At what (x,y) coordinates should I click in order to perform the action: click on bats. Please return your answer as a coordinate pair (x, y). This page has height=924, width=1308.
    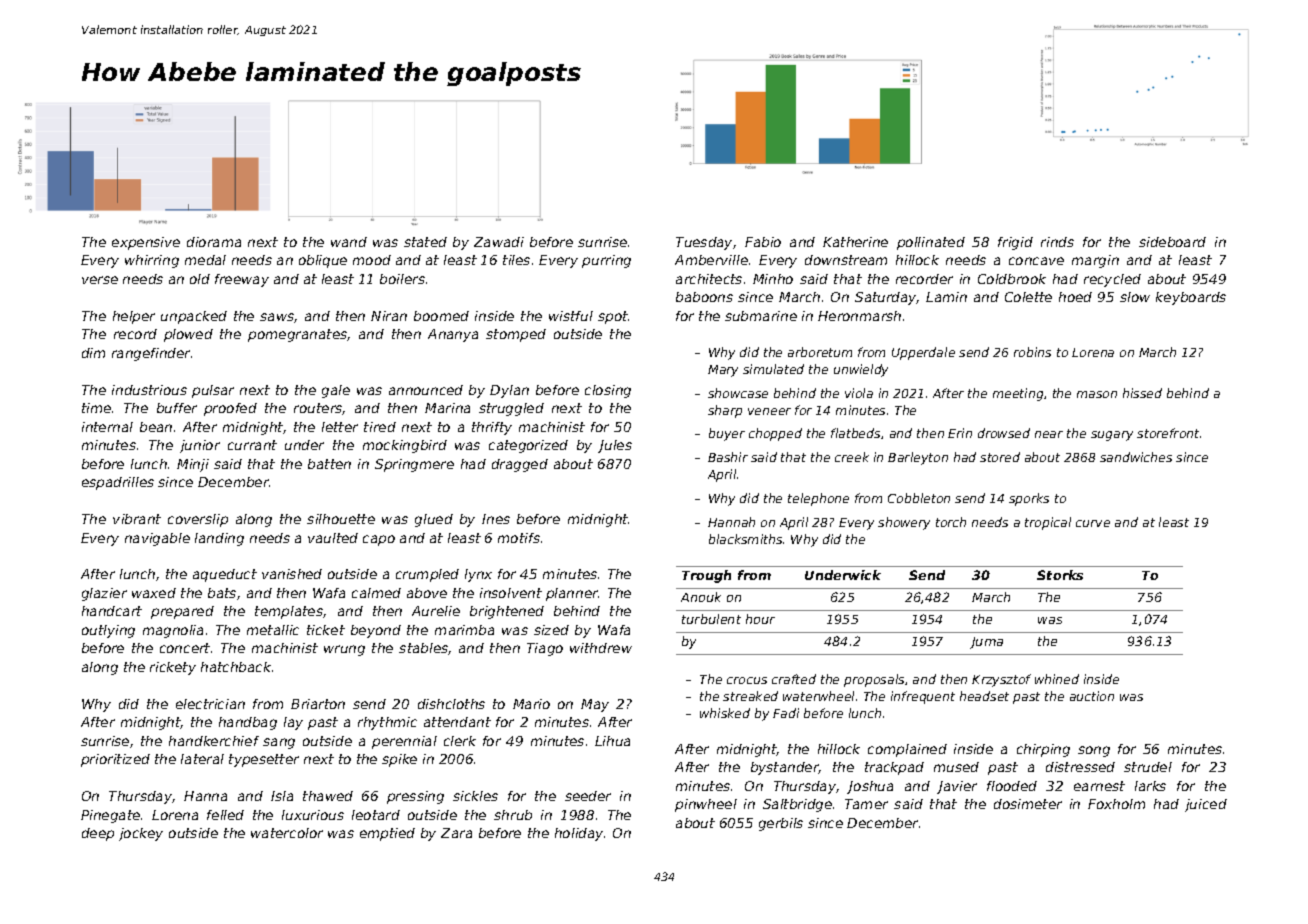
    Looking at the image, I should click on (222, 593).
